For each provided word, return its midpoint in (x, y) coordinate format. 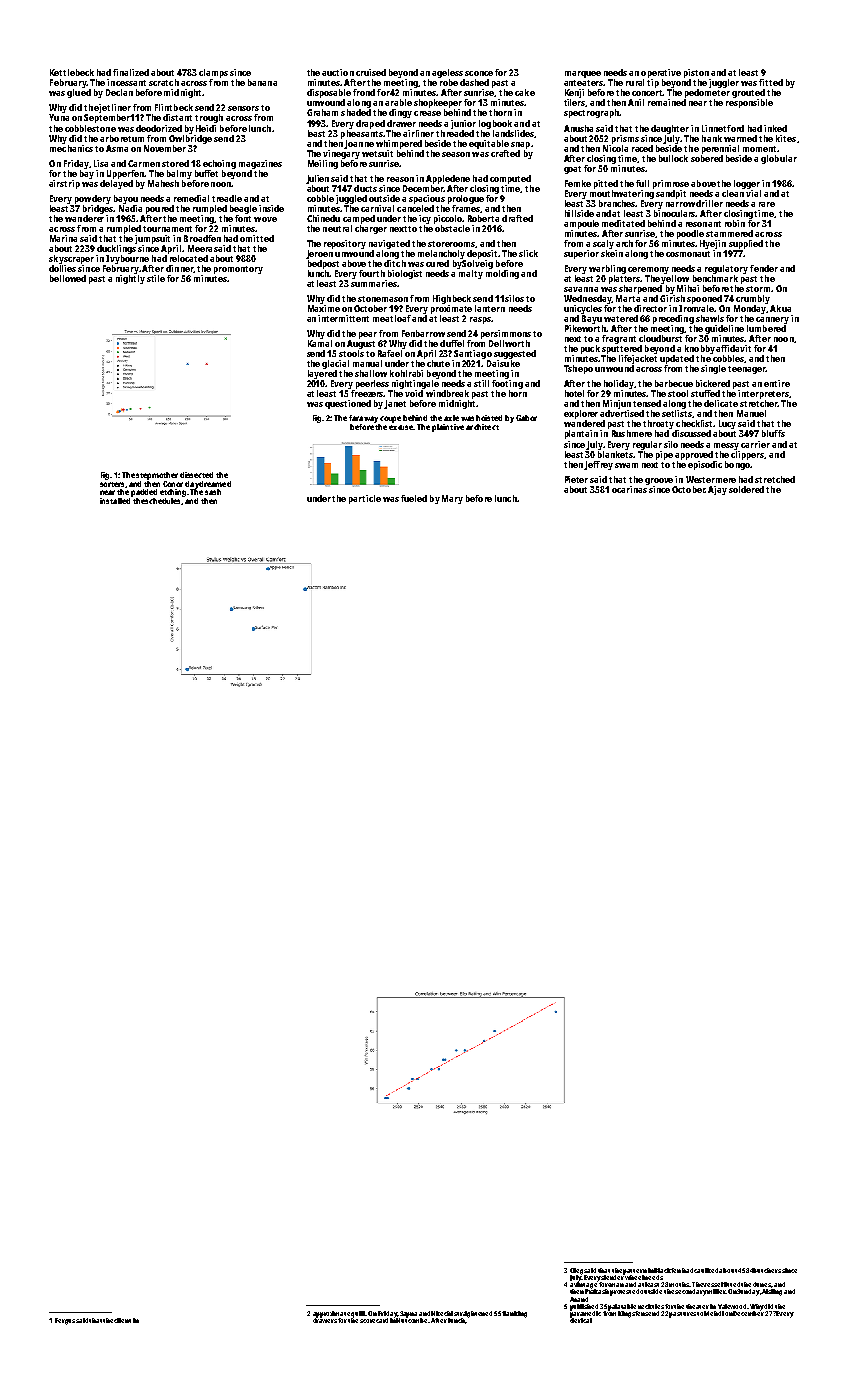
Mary (452, 499)
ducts (365, 188)
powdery (93, 199)
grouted (748, 93)
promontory (238, 270)
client (123, 1320)
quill (358, 1314)
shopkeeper (438, 103)
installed (115, 501)
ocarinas (629, 489)
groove (659, 481)
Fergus (65, 1321)
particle (365, 499)
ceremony (648, 270)
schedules (164, 501)
